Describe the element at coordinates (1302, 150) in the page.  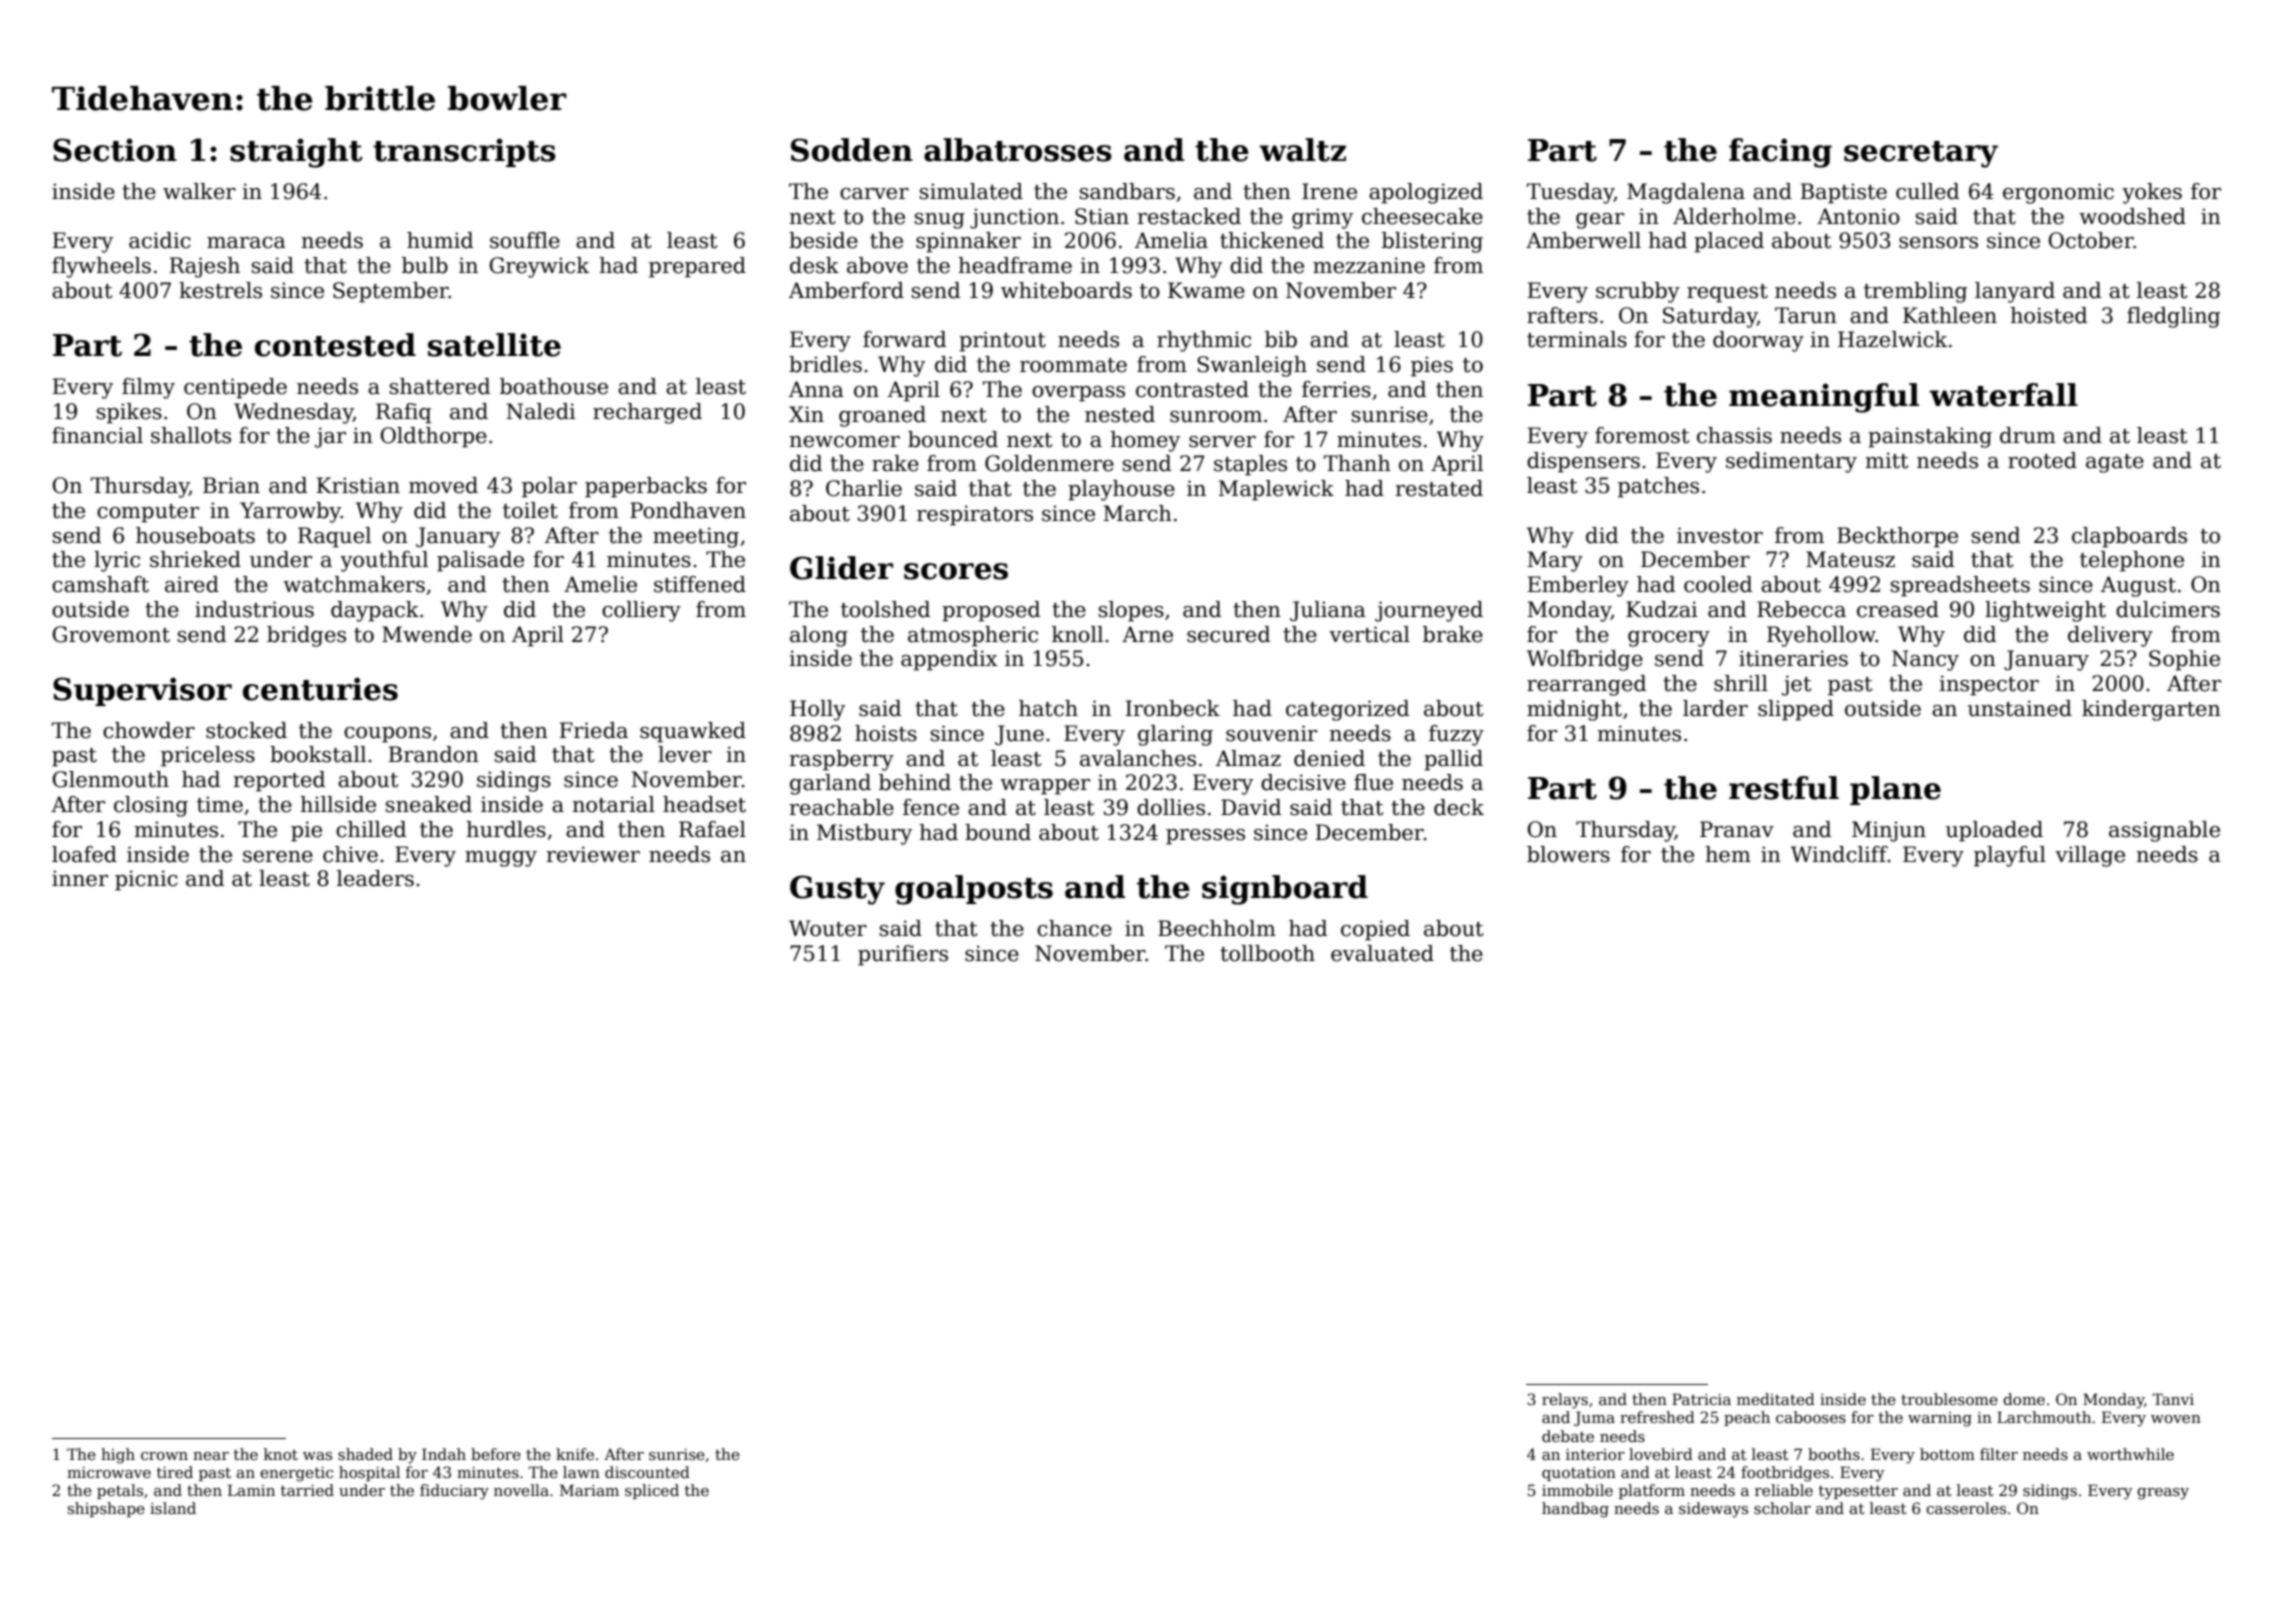
I see `waltz` at that location.
